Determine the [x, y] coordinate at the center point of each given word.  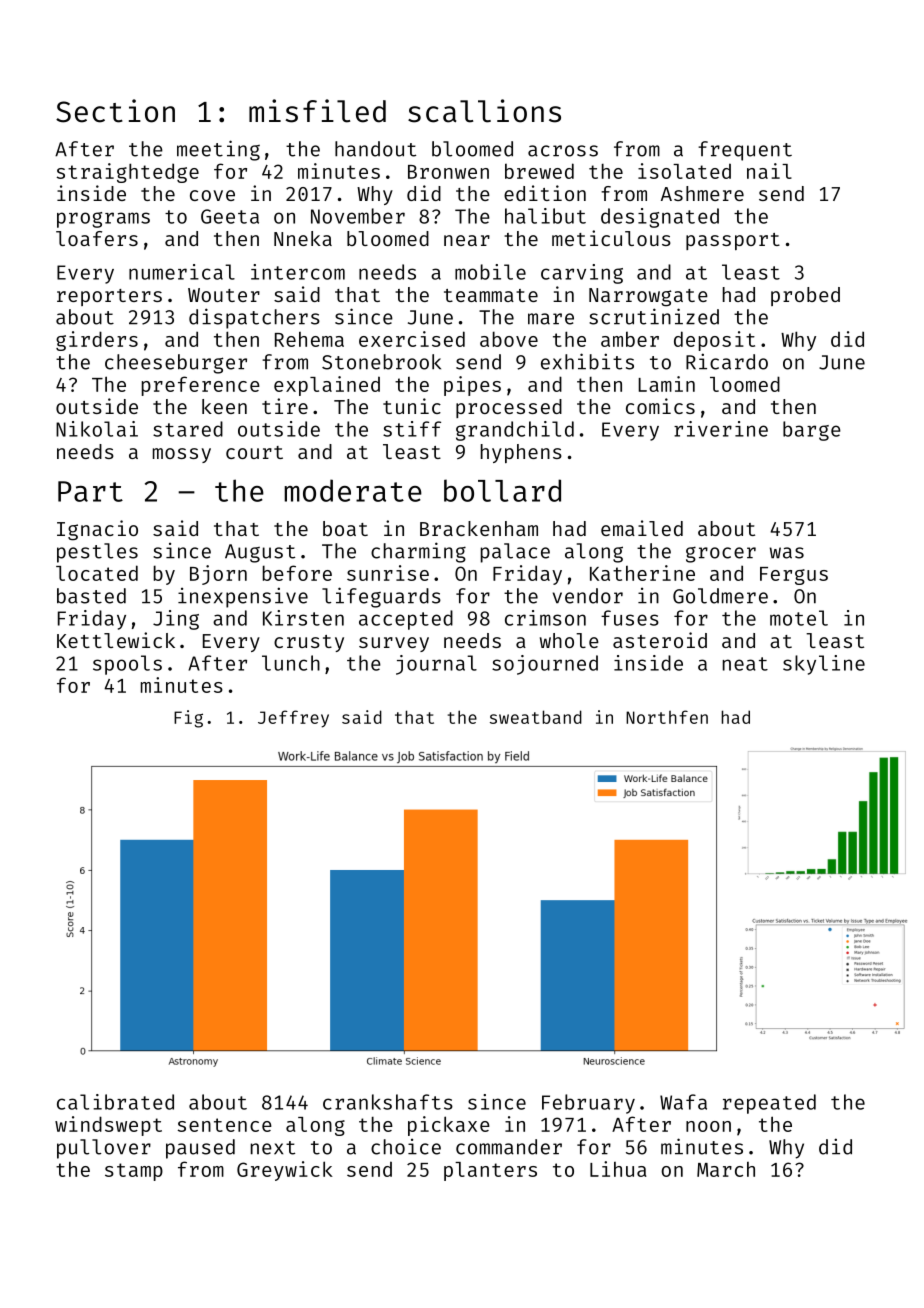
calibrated [115, 1102]
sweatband [536, 717]
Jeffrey [293, 719]
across [563, 151]
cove [212, 195]
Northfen [667, 717]
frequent [745, 151]
